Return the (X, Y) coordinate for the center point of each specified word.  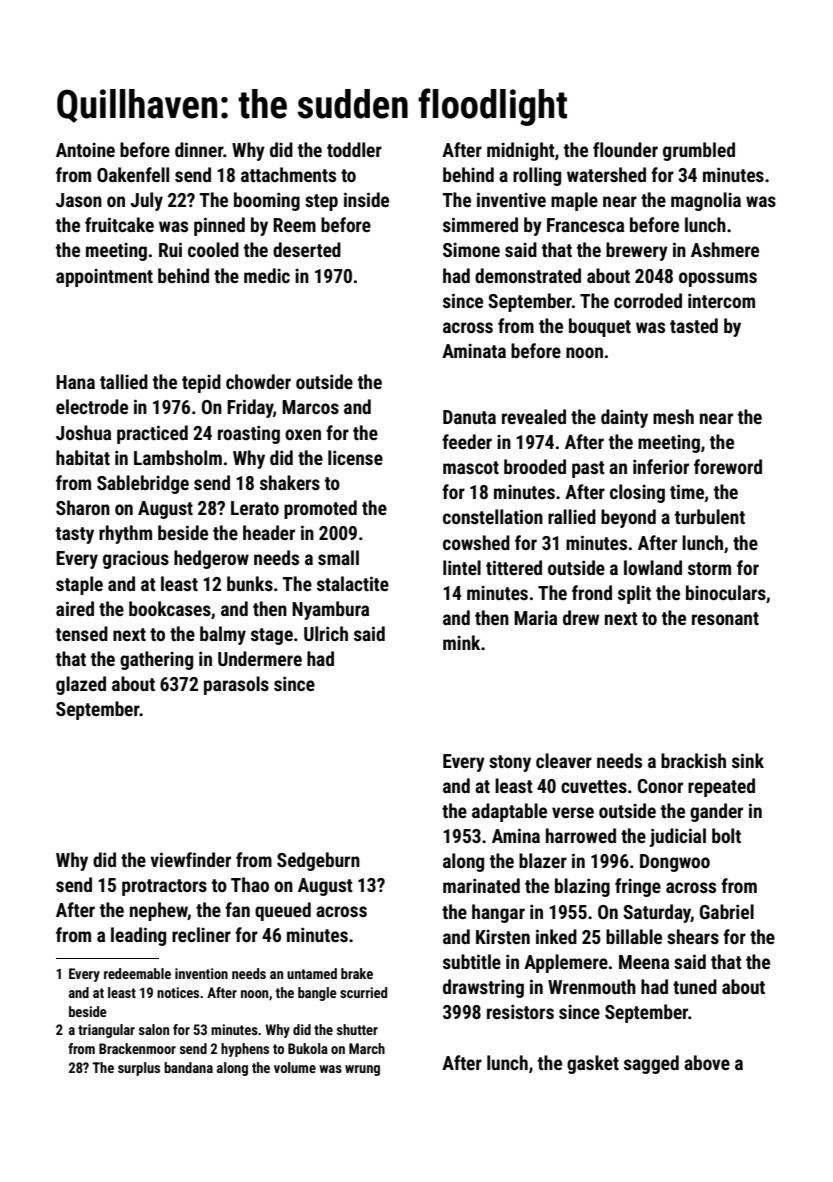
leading (138, 936)
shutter (357, 1029)
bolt (726, 835)
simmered (480, 224)
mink (461, 642)
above (707, 1062)
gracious (136, 559)
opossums (718, 279)
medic (267, 275)
